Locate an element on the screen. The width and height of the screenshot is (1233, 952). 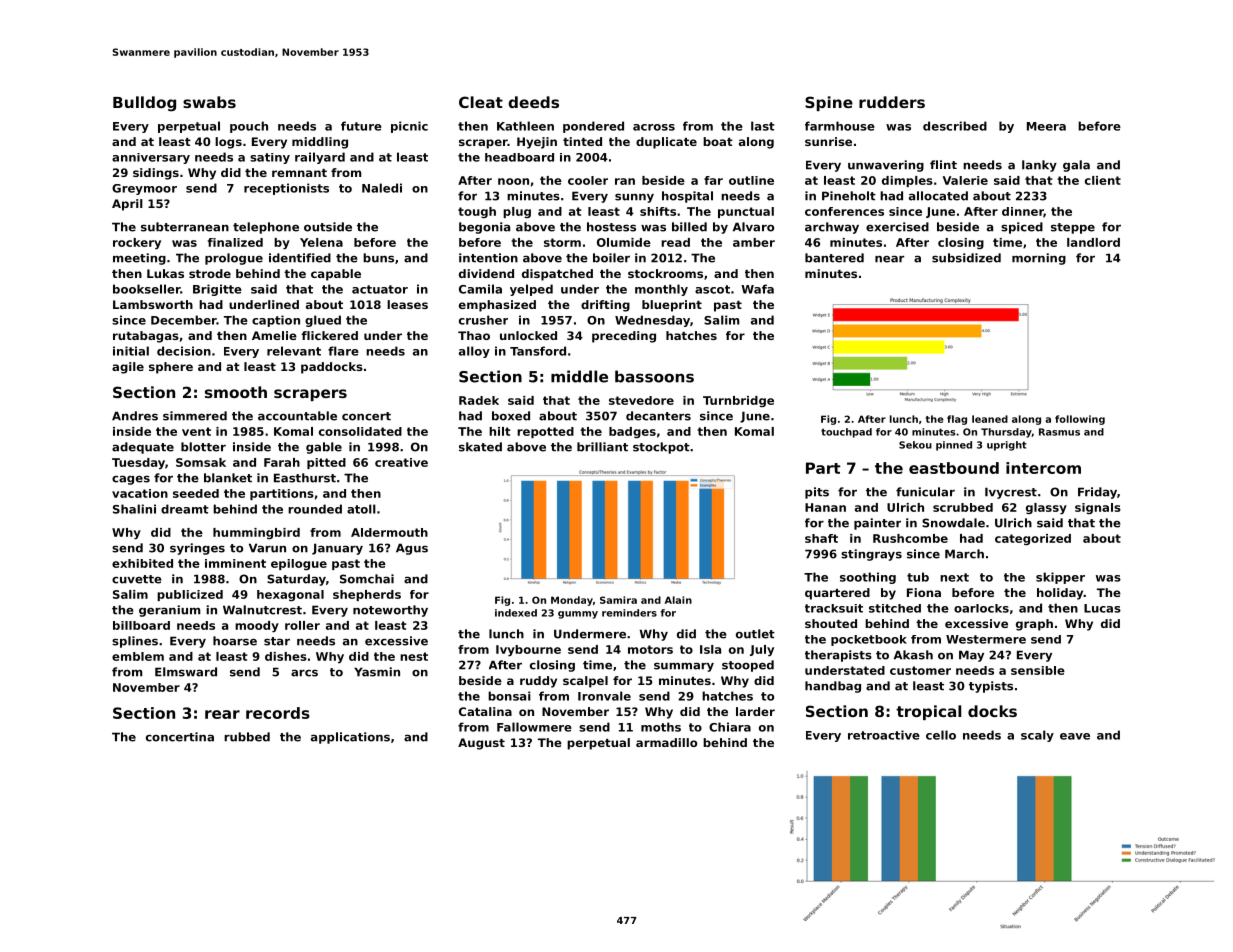
rear is located at coordinates (222, 714).
